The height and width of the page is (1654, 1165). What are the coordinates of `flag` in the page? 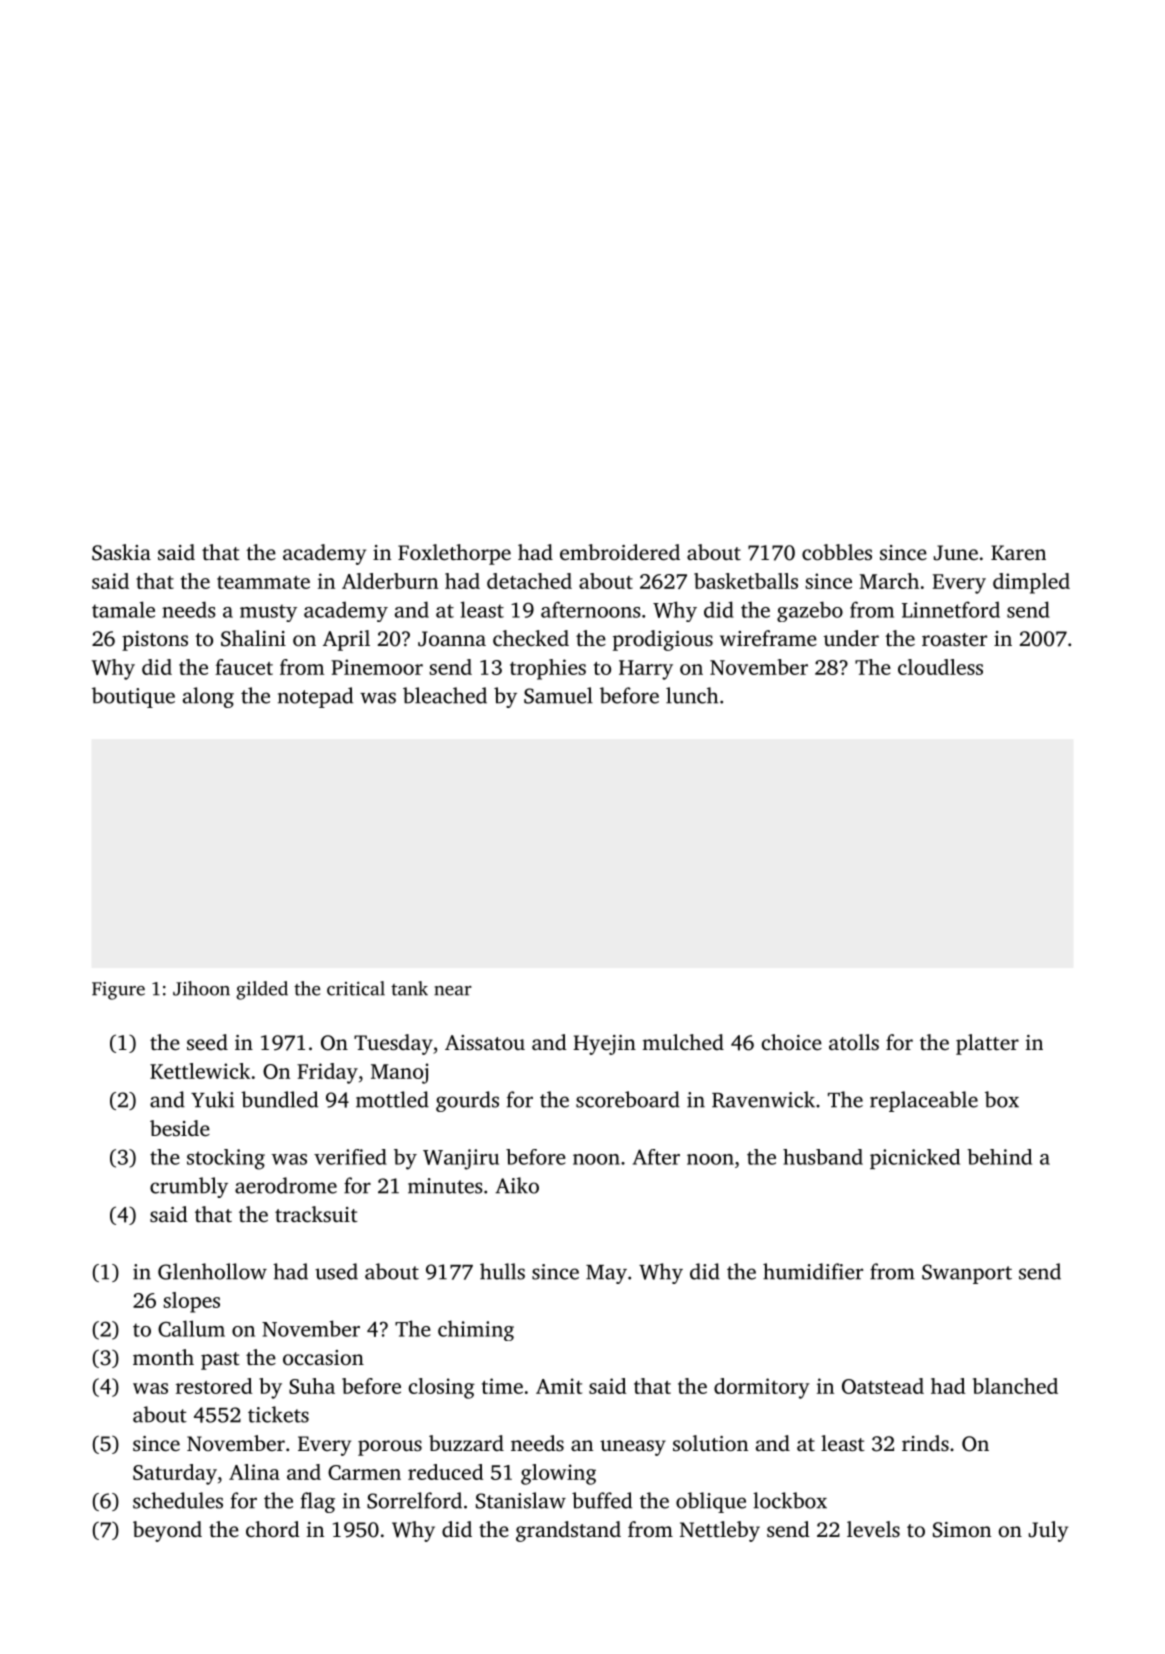 It's located at (318, 1502).
